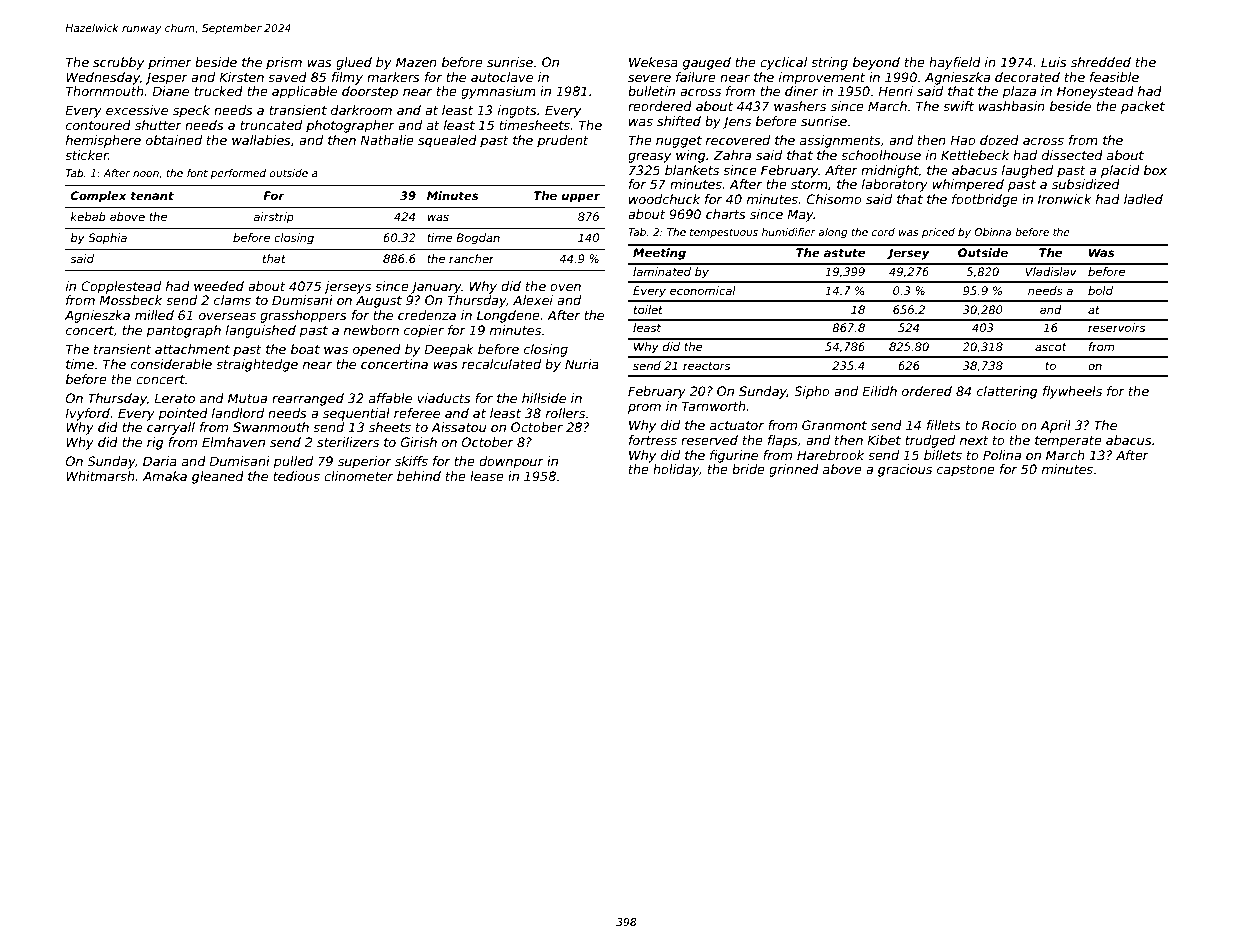  Describe the element at coordinates (736, 122) in the image. I see `Jens` at that location.
